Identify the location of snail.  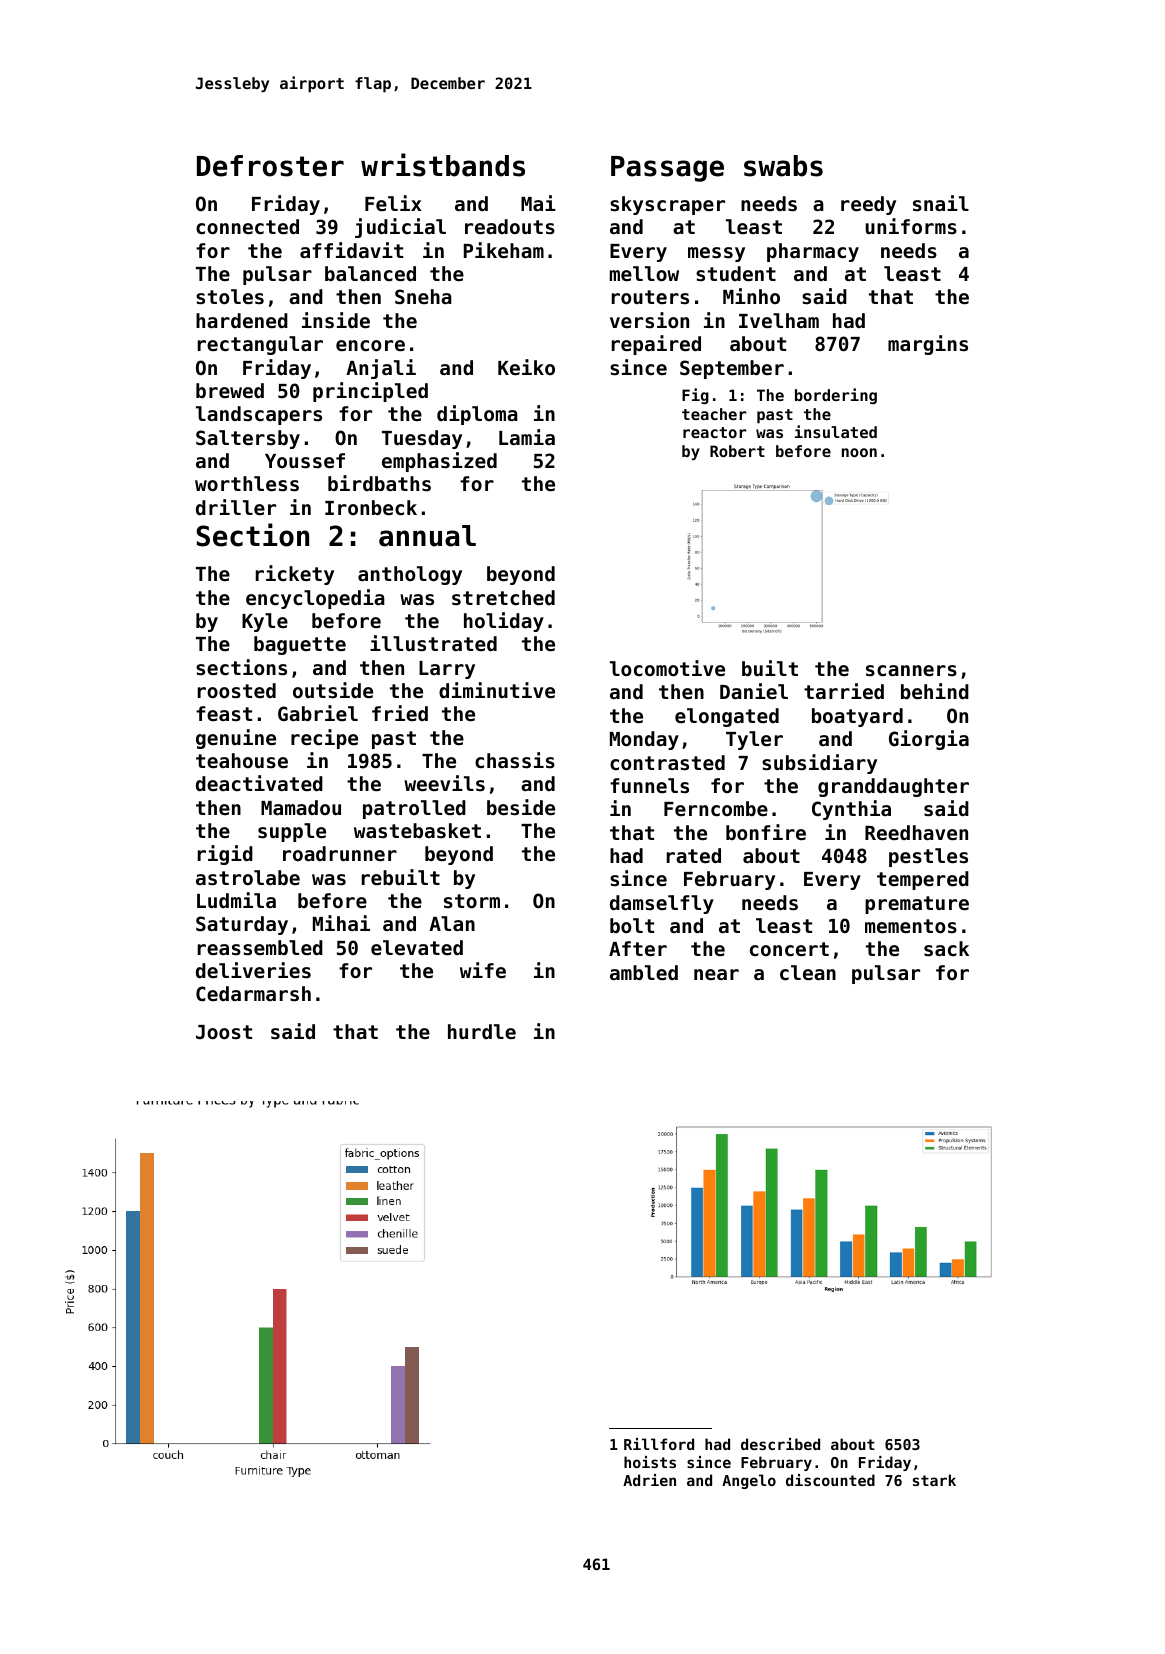
(941, 203).
